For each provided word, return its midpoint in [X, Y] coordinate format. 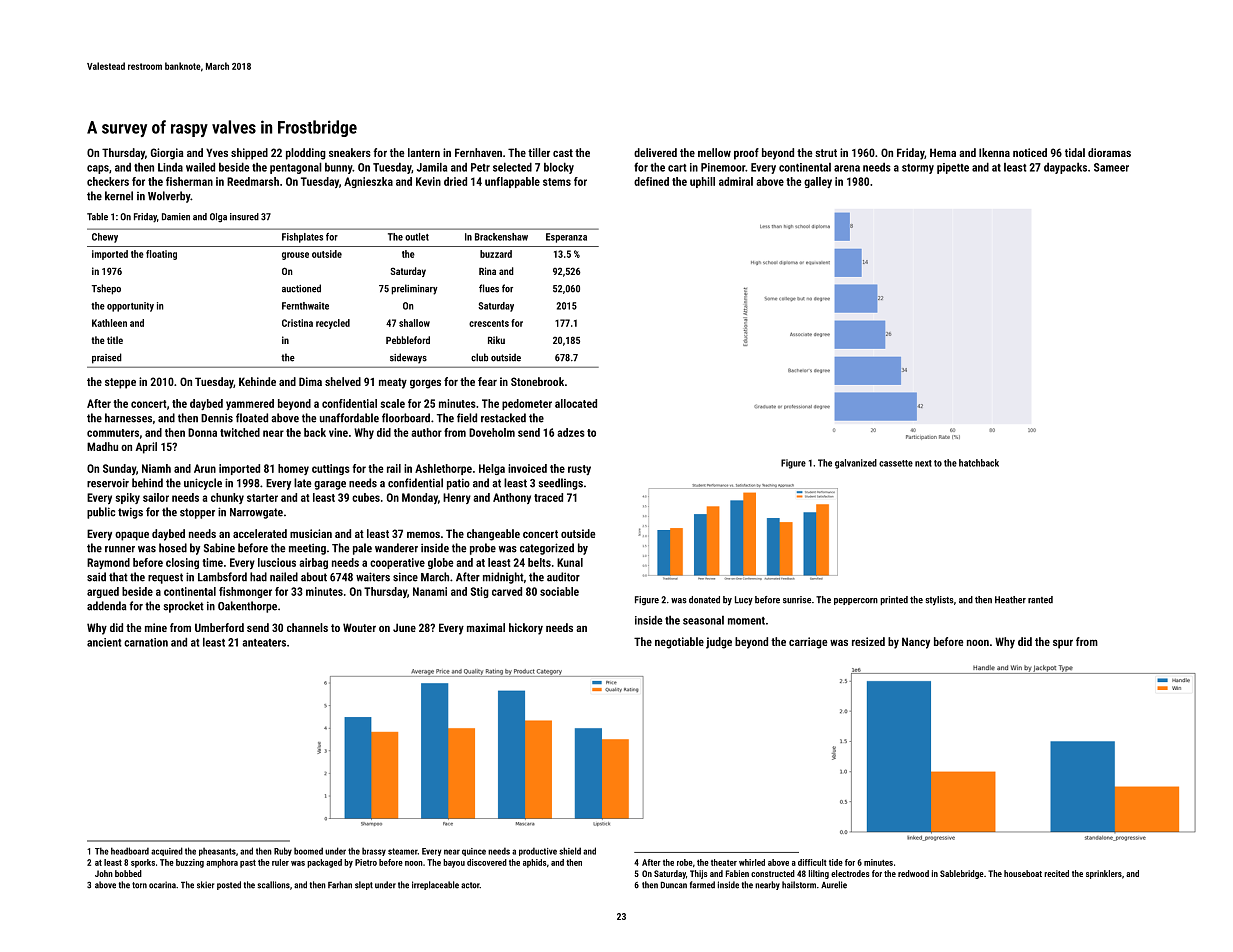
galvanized [856, 464]
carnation [146, 642]
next [923, 463]
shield [570, 851]
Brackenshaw [501, 237]
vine [338, 432]
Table [97, 217]
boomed [308, 851]
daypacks [1065, 168]
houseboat [1023, 873]
